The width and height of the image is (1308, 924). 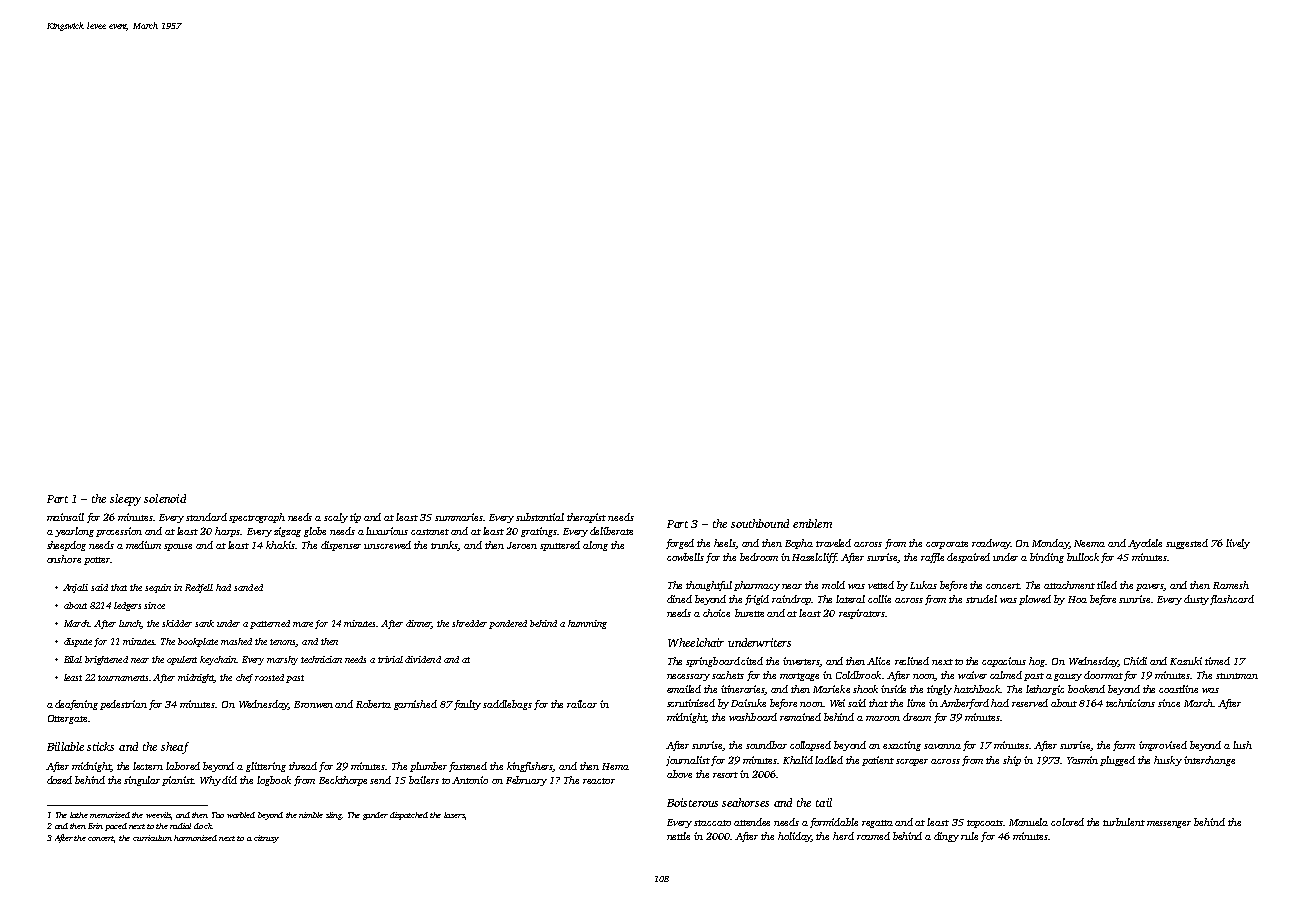 What do you see at coordinates (467, 705) in the image?
I see `faulty` at bounding box center [467, 705].
